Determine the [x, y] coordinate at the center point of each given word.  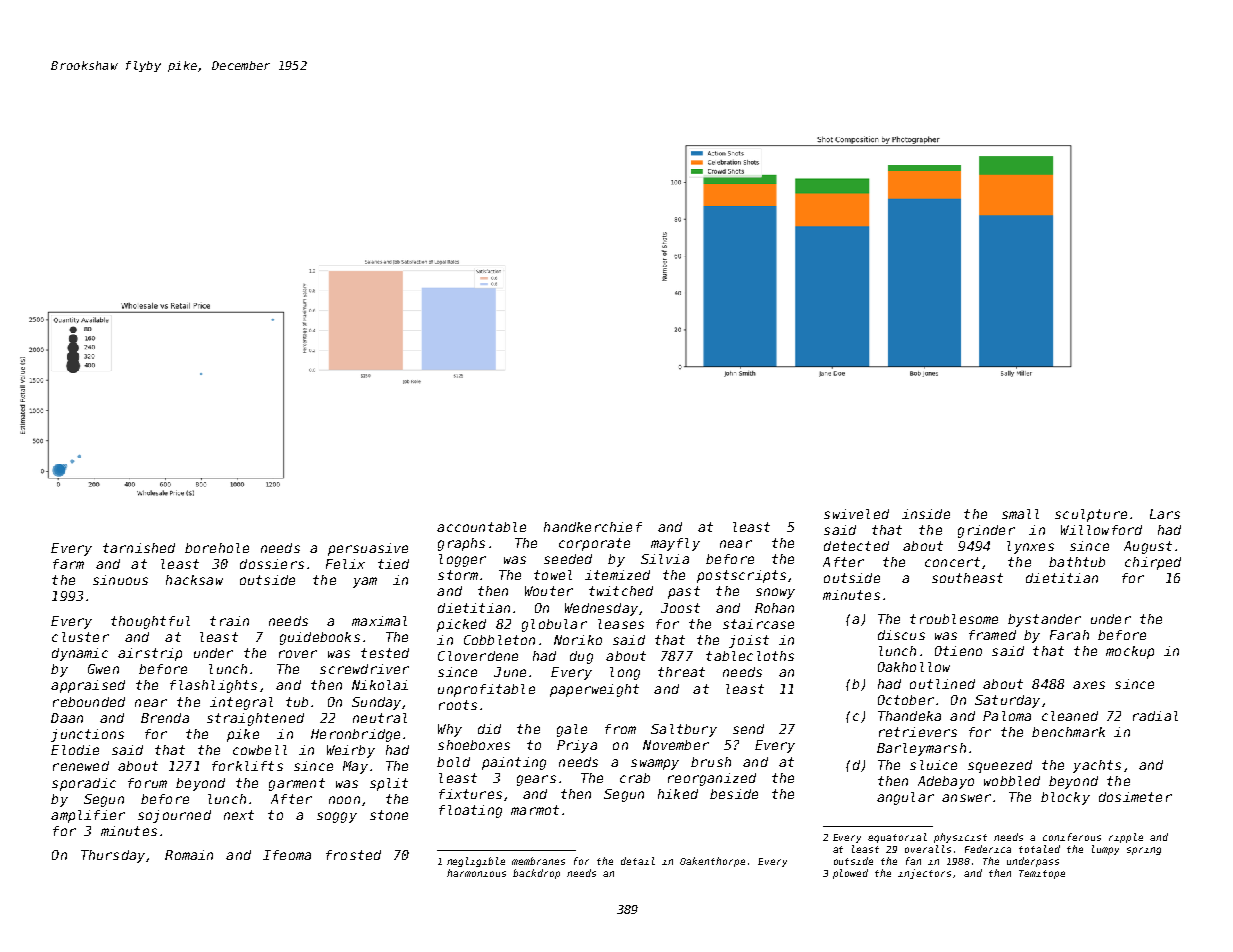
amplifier [88, 816]
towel [553, 575]
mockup [1130, 652]
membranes [538, 861]
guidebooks [320, 638]
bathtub [1077, 562]
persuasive [368, 549]
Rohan [774, 608]
